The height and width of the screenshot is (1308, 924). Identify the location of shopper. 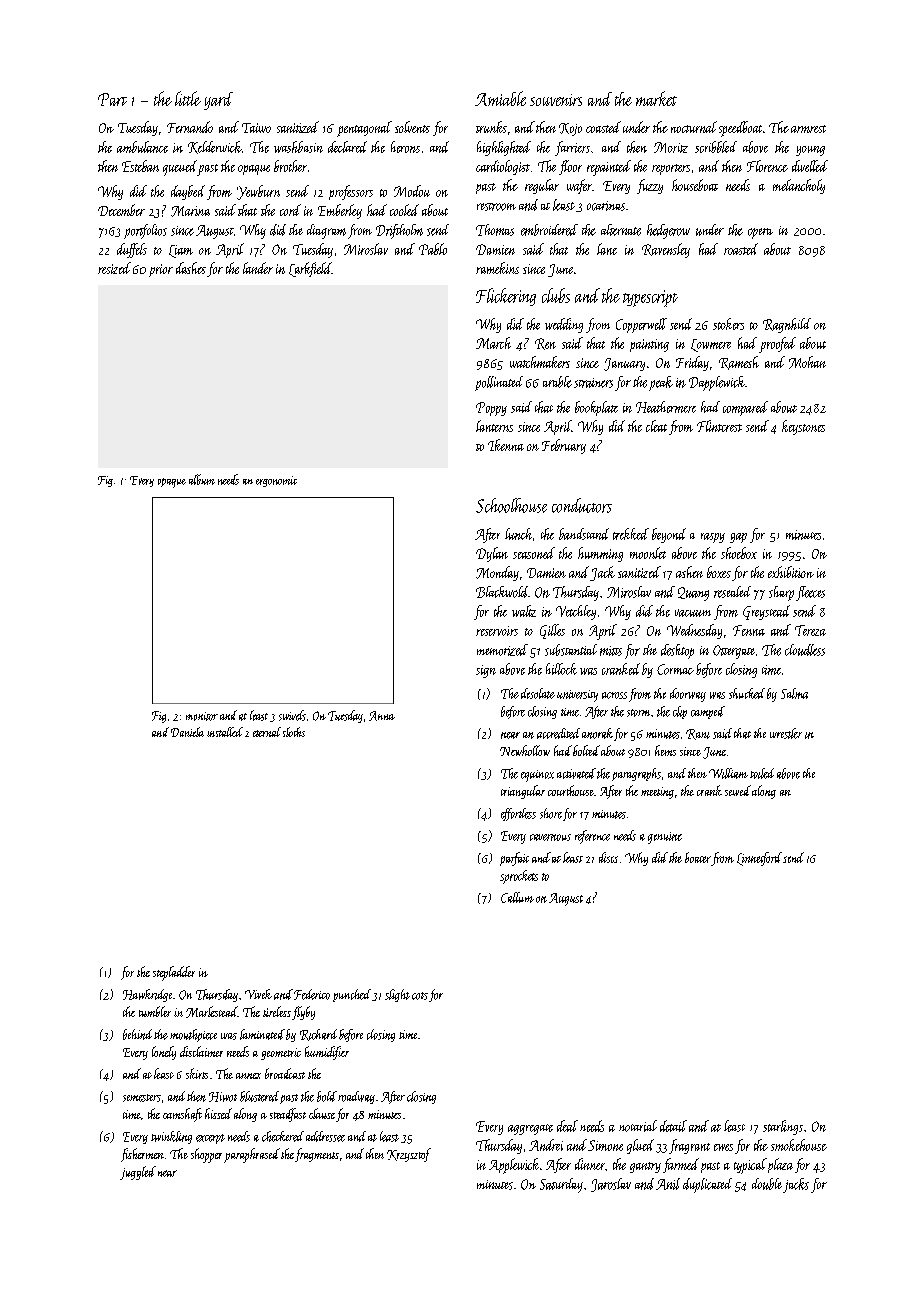
(206, 1155).
